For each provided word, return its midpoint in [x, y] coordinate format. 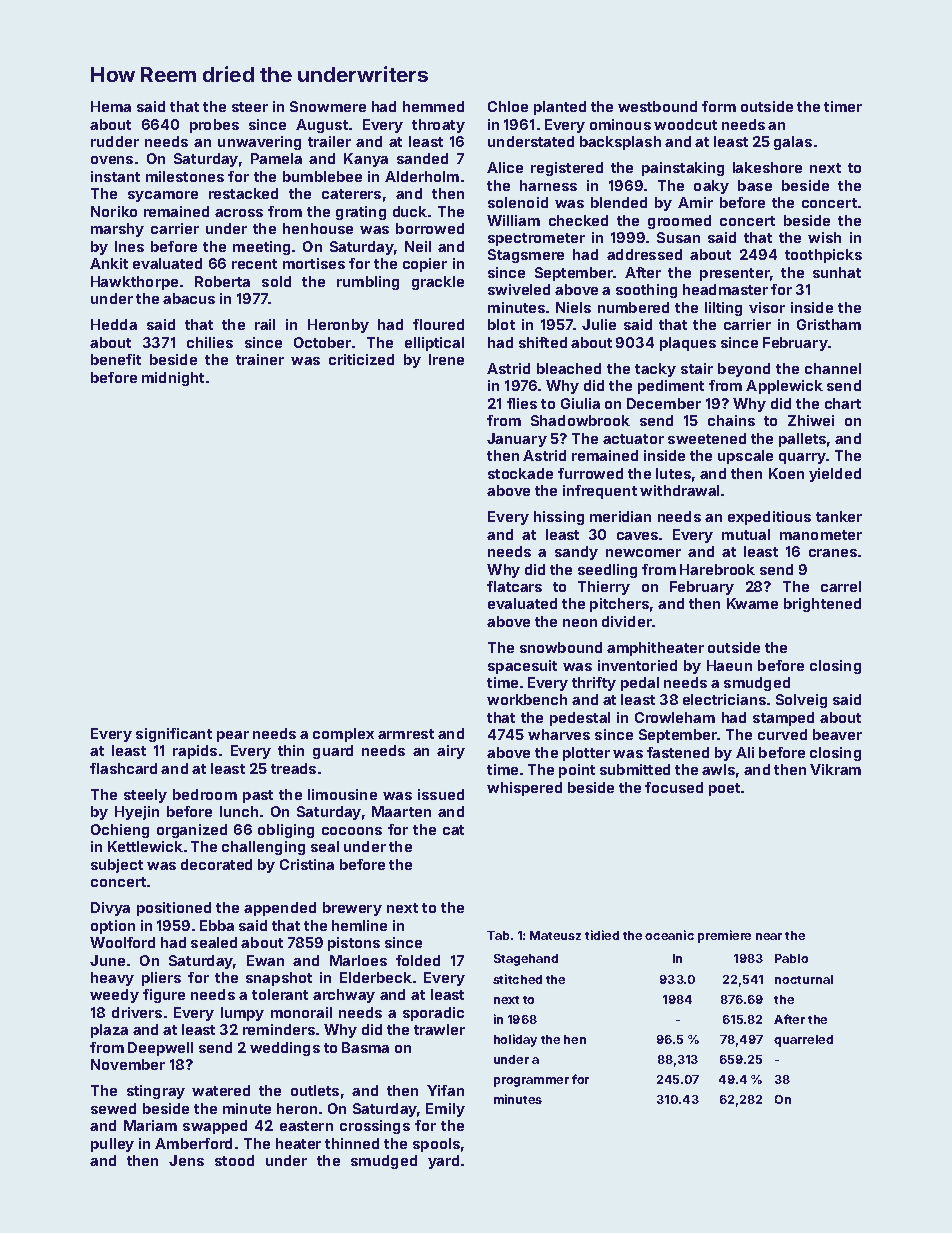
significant [174, 735]
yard [443, 1162]
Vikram [835, 769]
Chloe [508, 106]
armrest [406, 734]
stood [234, 1160]
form [719, 106]
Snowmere [328, 106]
